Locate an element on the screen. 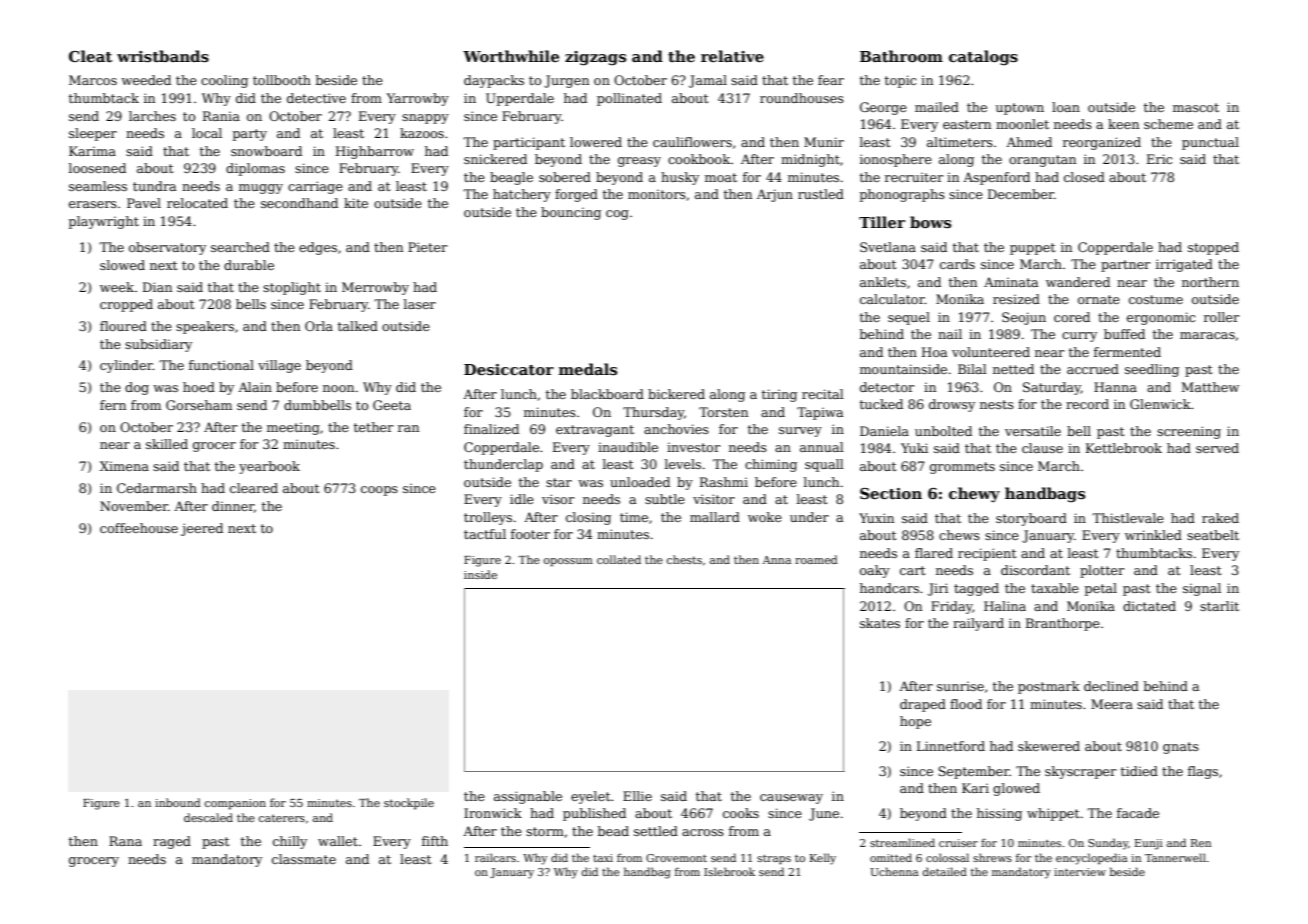 This screenshot has height=924, width=1308. mailed is located at coordinates (937, 107).
